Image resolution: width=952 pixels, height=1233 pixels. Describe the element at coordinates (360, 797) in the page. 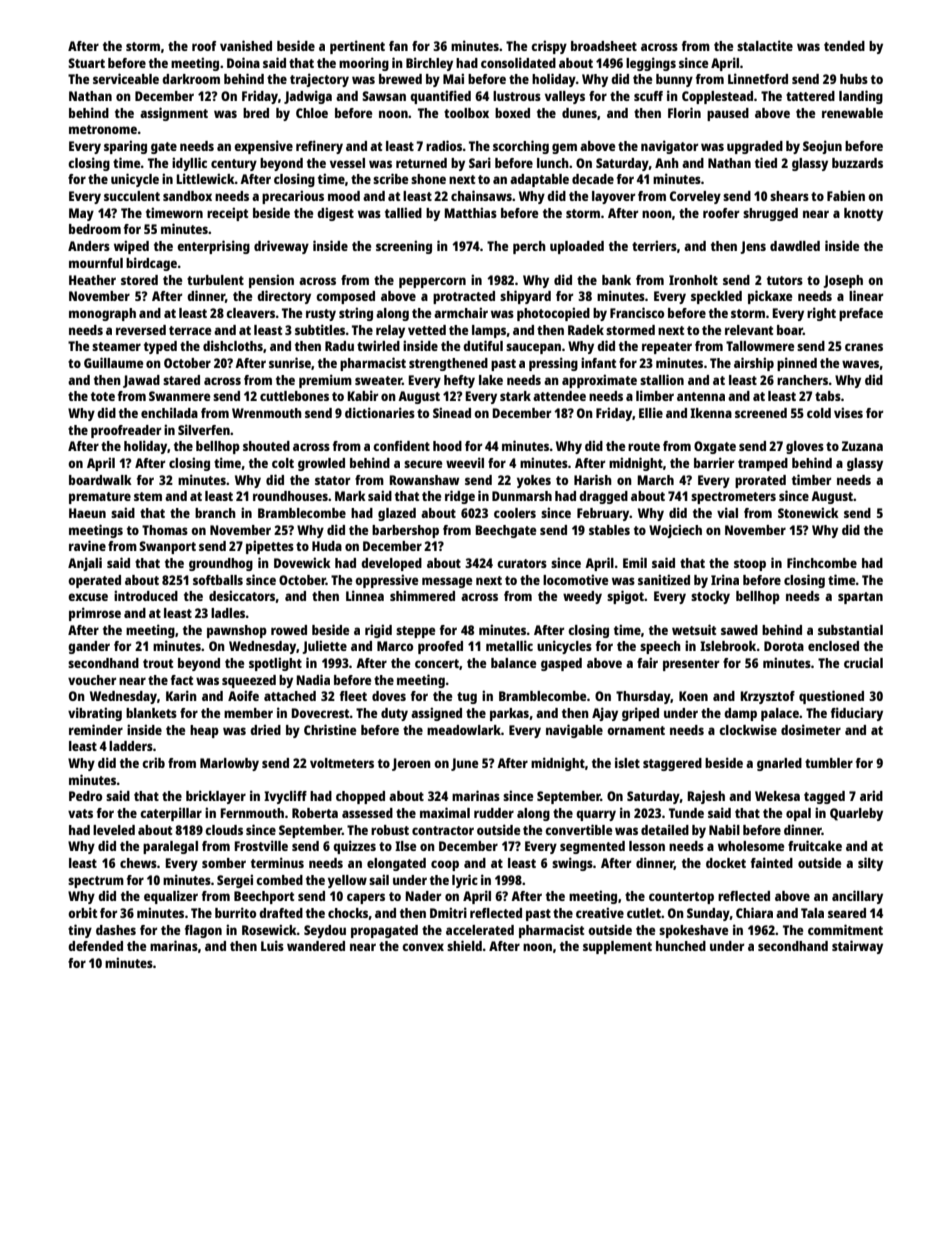

I see `chopped` at that location.
